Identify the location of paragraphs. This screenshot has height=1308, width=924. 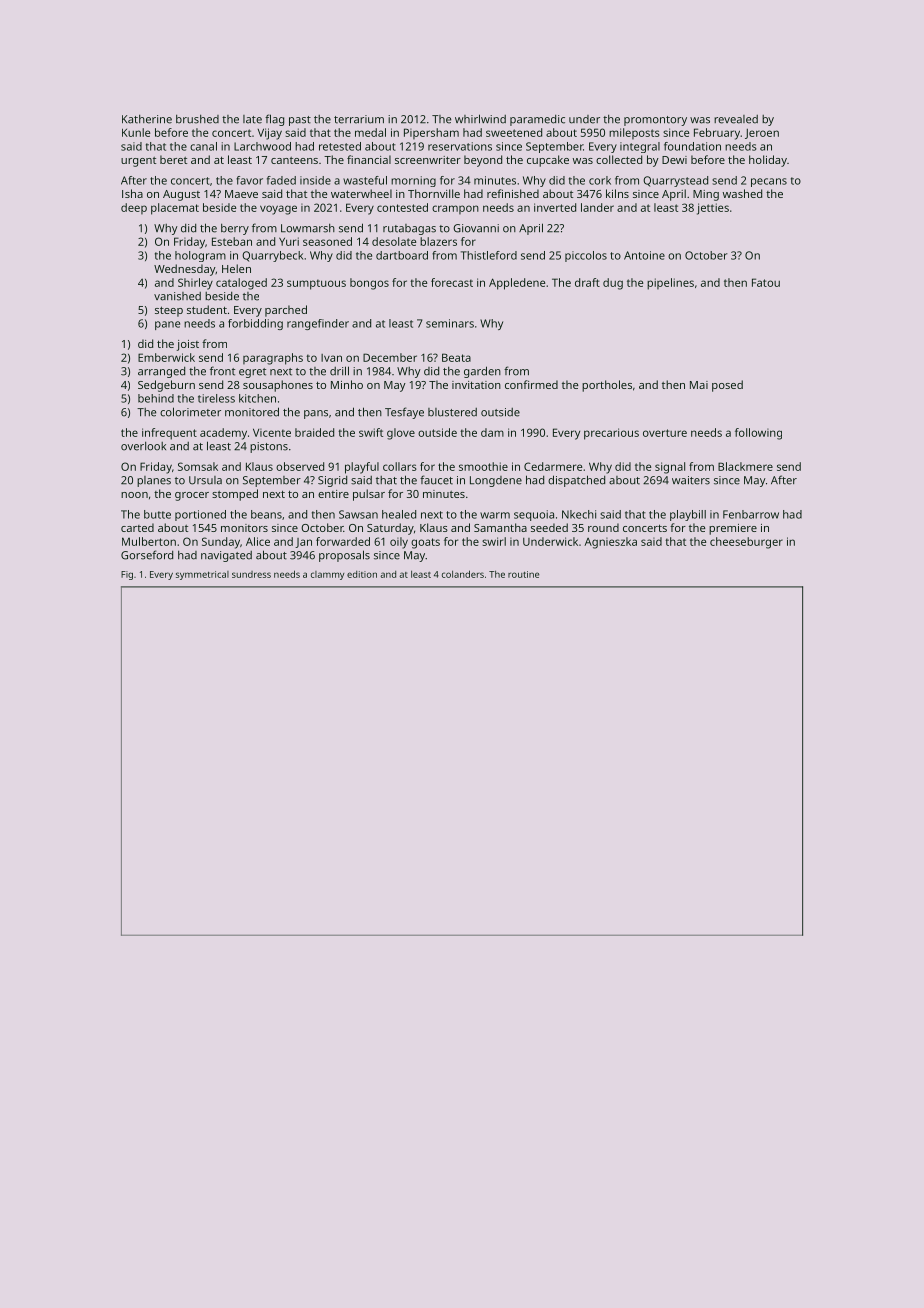
(273, 359).
